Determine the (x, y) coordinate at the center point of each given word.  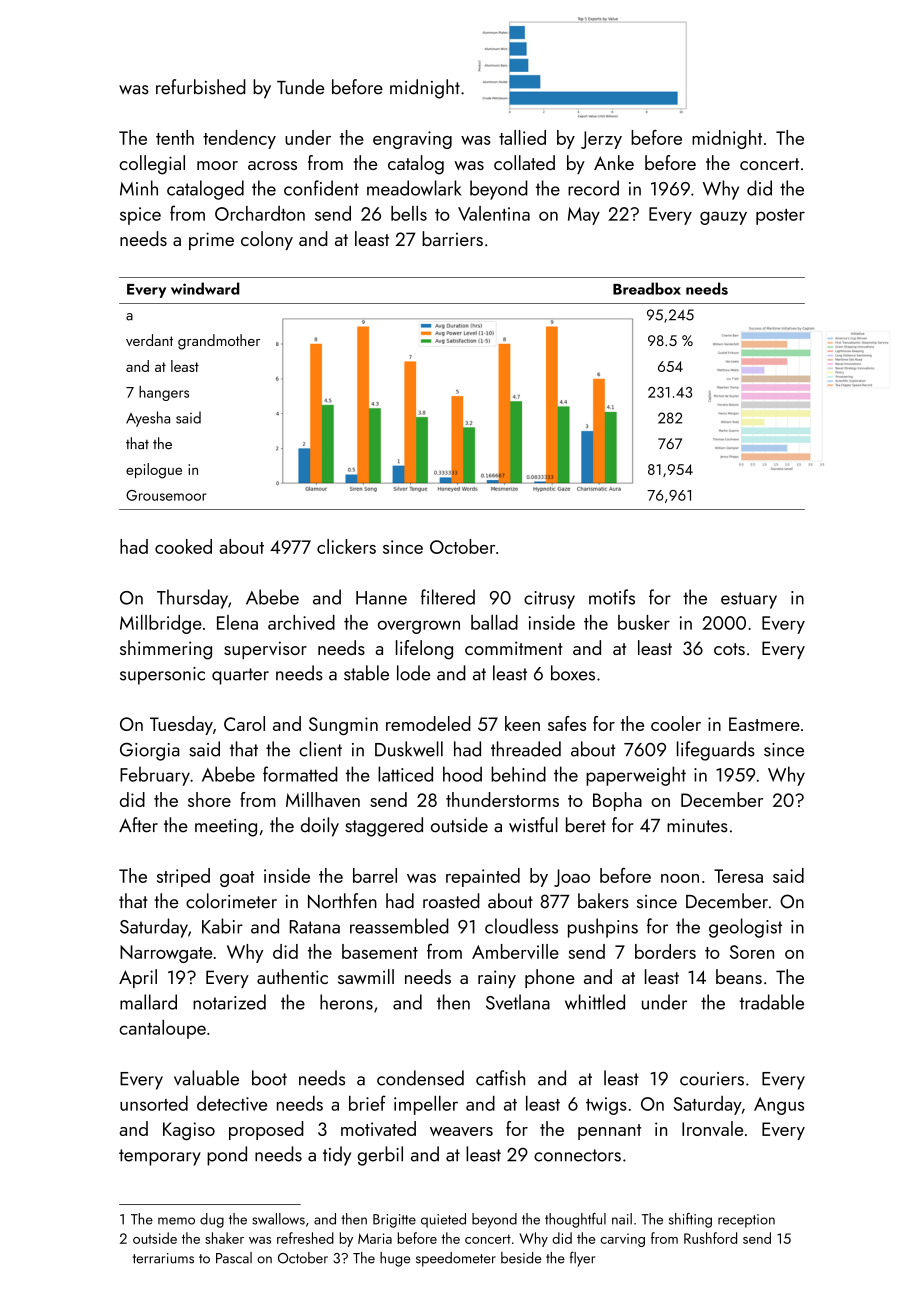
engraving (412, 140)
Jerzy (601, 140)
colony (267, 240)
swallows (278, 1219)
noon (680, 878)
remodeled (428, 723)
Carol (244, 723)
